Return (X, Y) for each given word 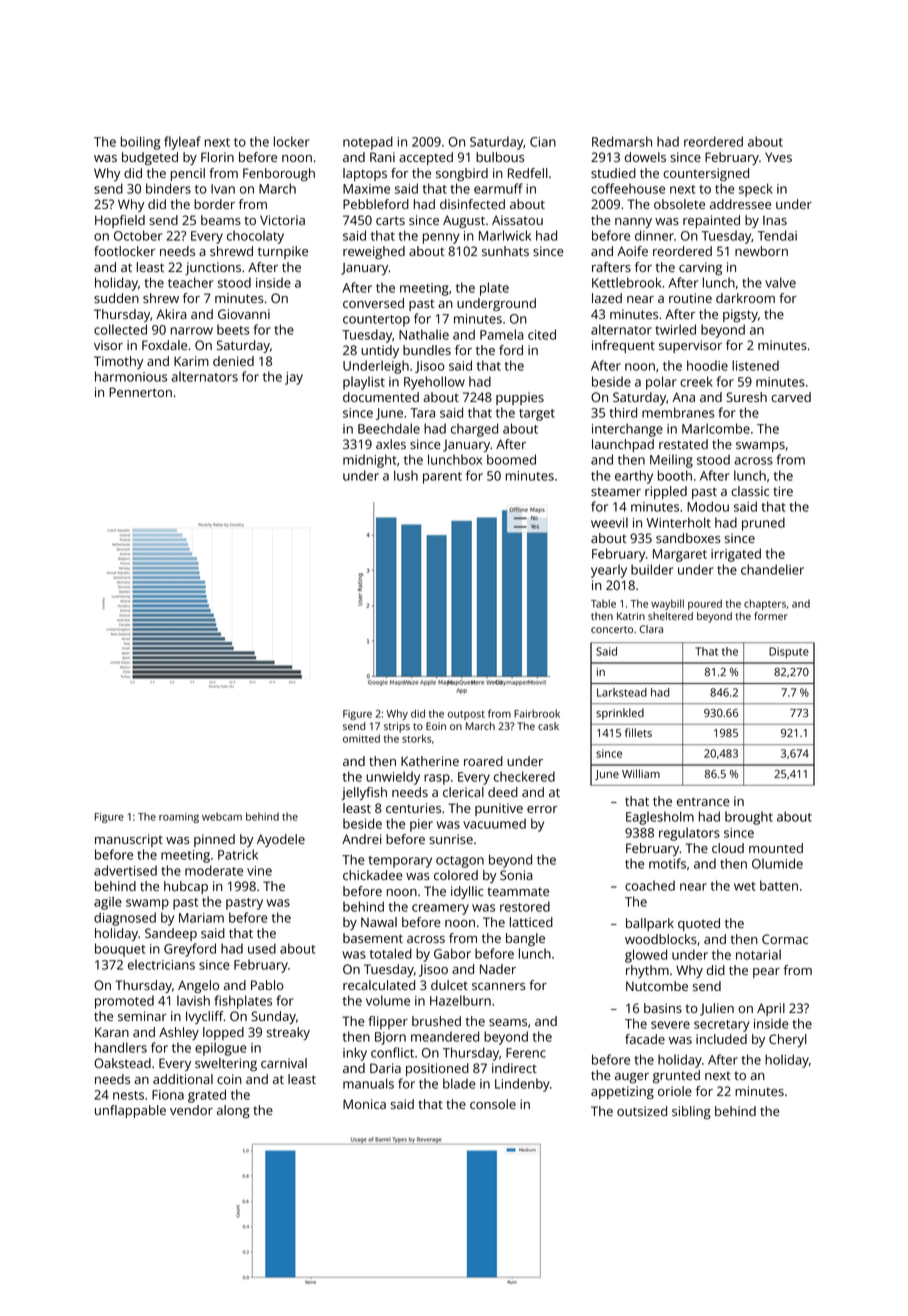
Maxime (366, 189)
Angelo (198, 986)
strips (397, 727)
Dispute (789, 652)
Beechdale (389, 428)
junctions (213, 268)
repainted (711, 221)
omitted (361, 738)
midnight (369, 461)
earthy (634, 477)
